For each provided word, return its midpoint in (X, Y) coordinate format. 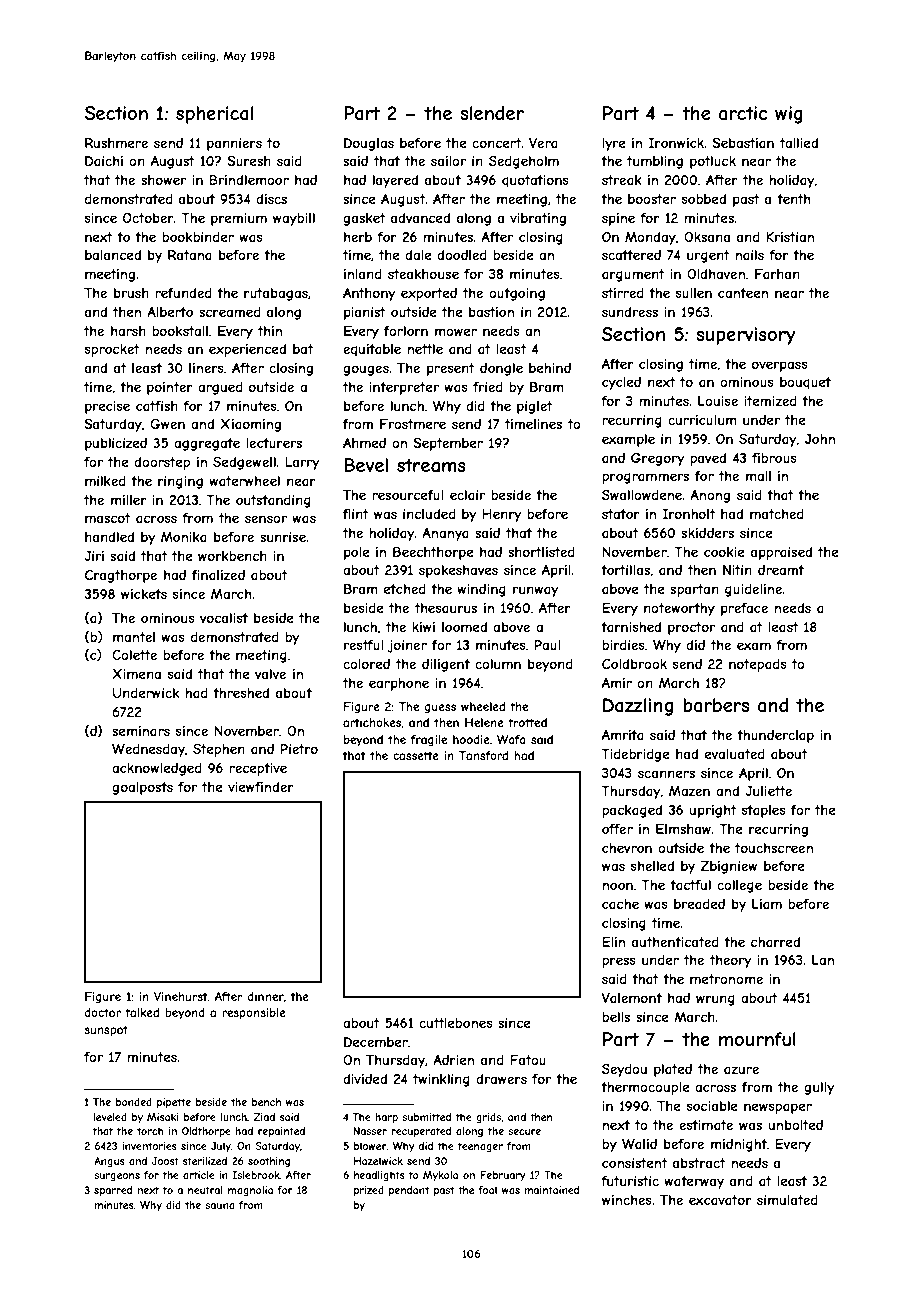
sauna (220, 1206)
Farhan (777, 274)
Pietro (299, 748)
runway (535, 591)
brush (131, 293)
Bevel (366, 465)
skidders (707, 533)
